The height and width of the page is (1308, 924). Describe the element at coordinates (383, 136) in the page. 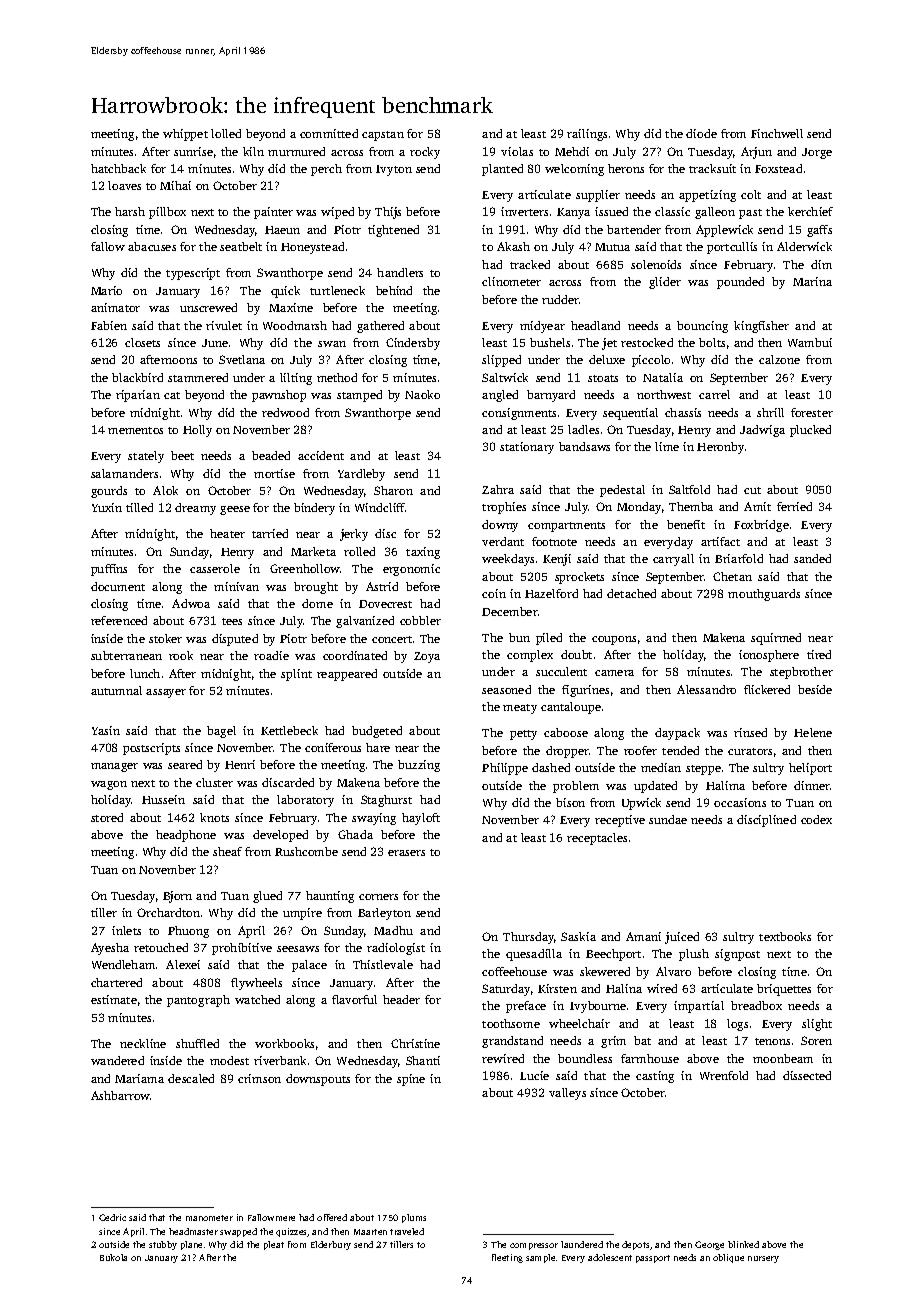

I see `capstan` at that location.
